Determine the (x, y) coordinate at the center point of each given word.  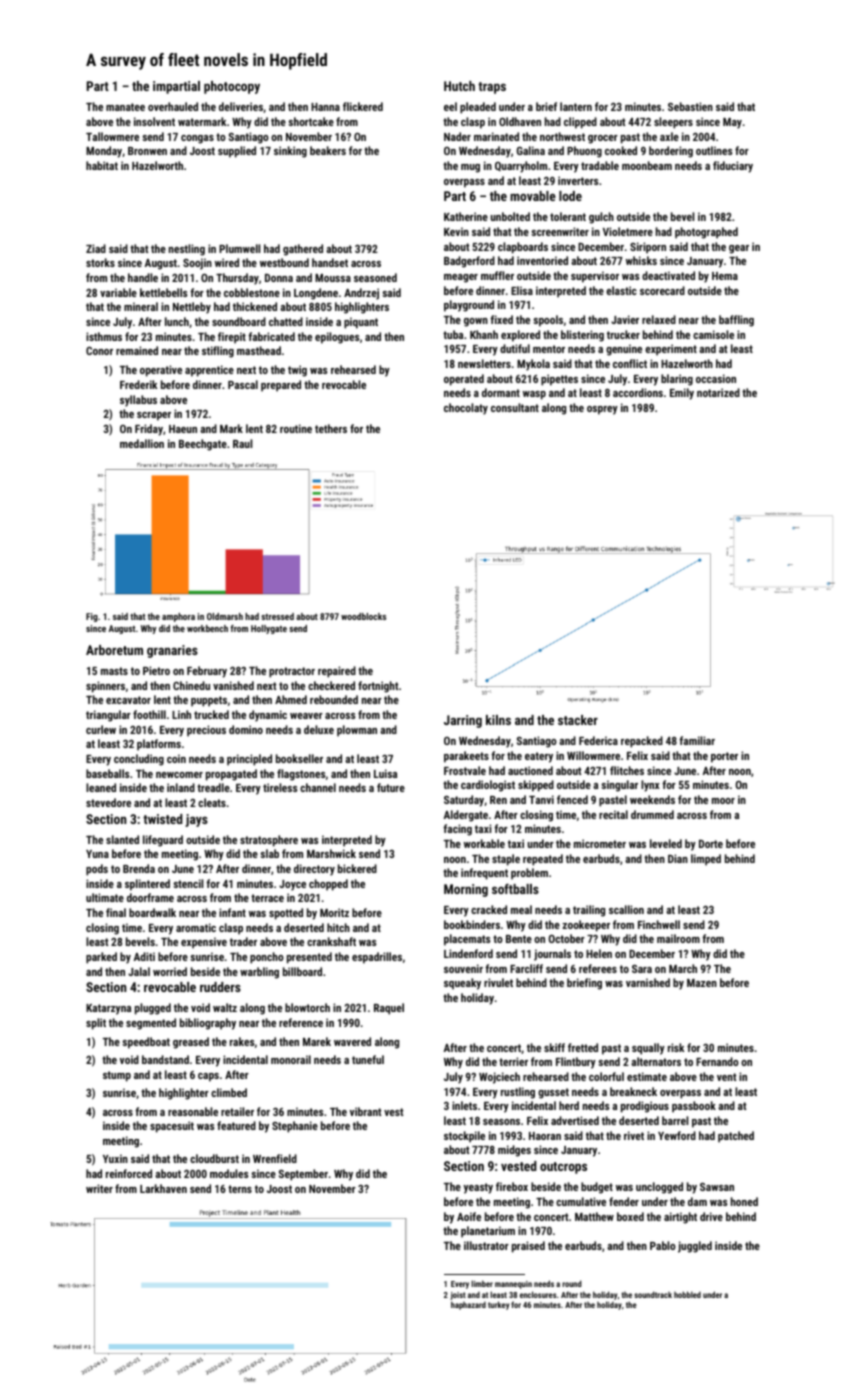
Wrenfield (275, 1158)
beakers (328, 150)
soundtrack (653, 1294)
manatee (125, 107)
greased (191, 1043)
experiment (671, 350)
